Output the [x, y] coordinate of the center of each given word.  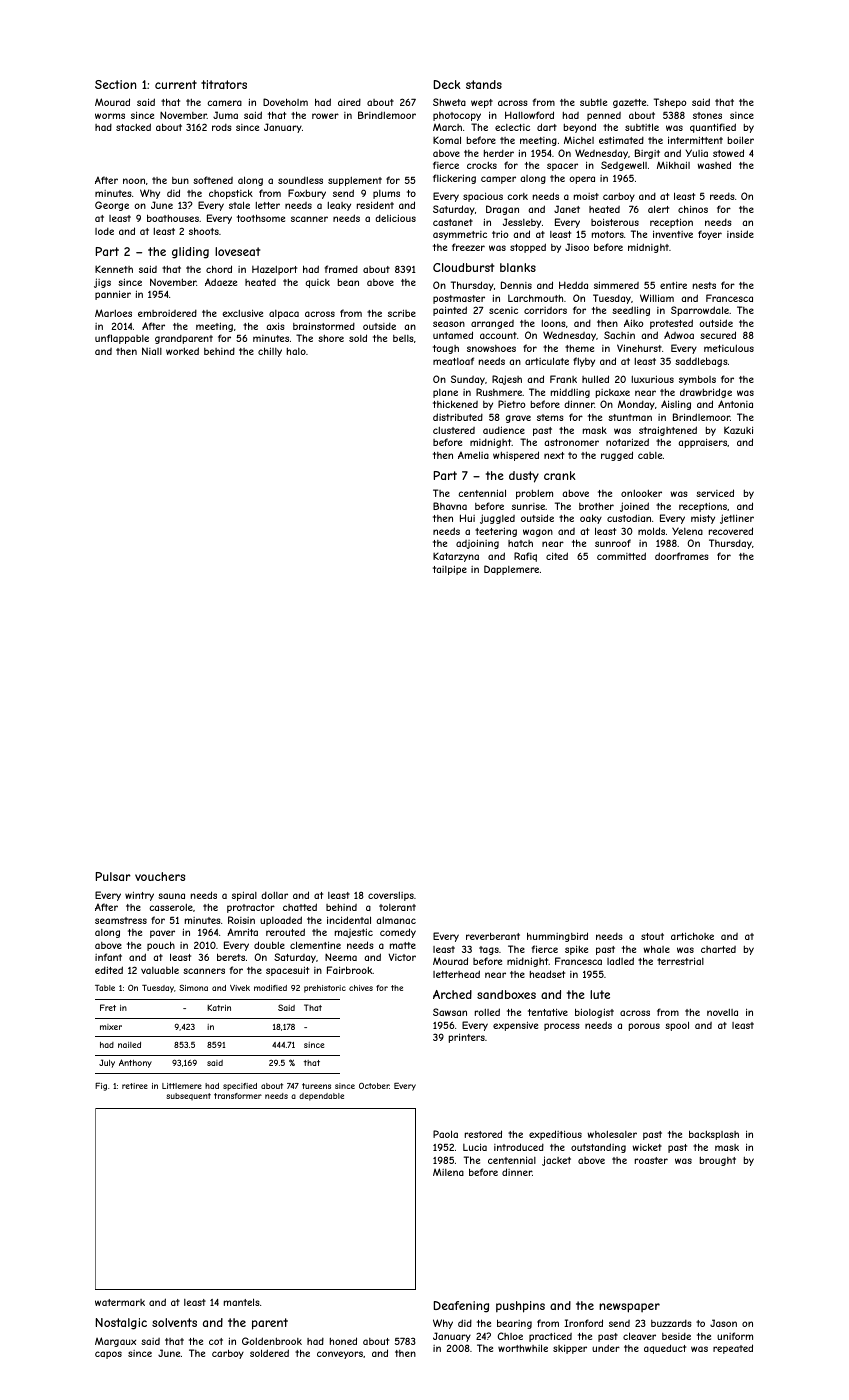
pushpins [520, 1307]
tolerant [397, 907]
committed [621, 556]
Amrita [242, 932]
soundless [300, 180]
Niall [152, 351]
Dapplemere [511, 570]
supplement [355, 181]
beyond [580, 128]
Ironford [583, 1323]
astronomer [571, 442]
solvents [174, 1322]
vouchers [160, 876]
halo [296, 351]
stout [652, 936]
